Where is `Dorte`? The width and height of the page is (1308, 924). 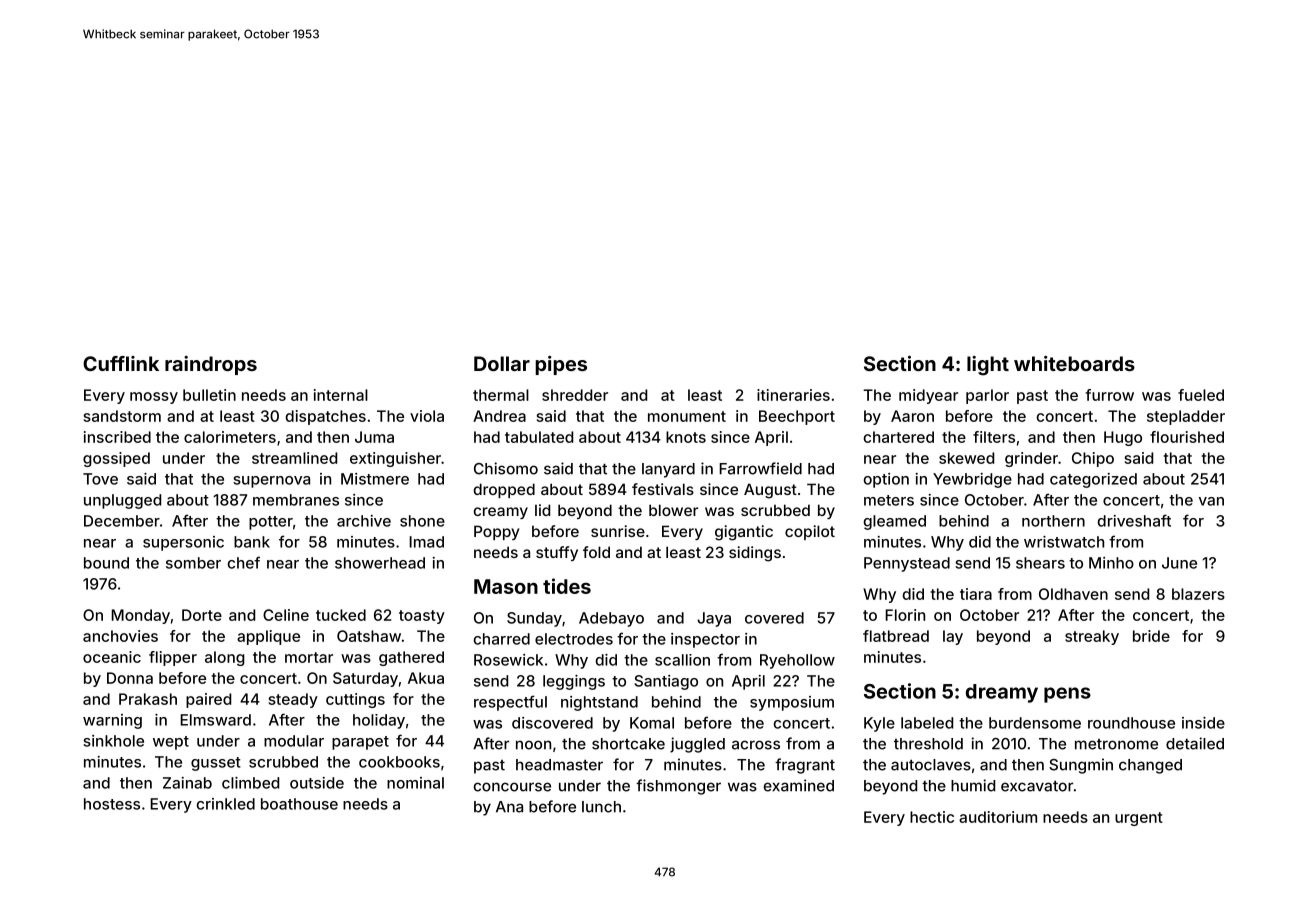 Dorte is located at coordinates (202, 615).
